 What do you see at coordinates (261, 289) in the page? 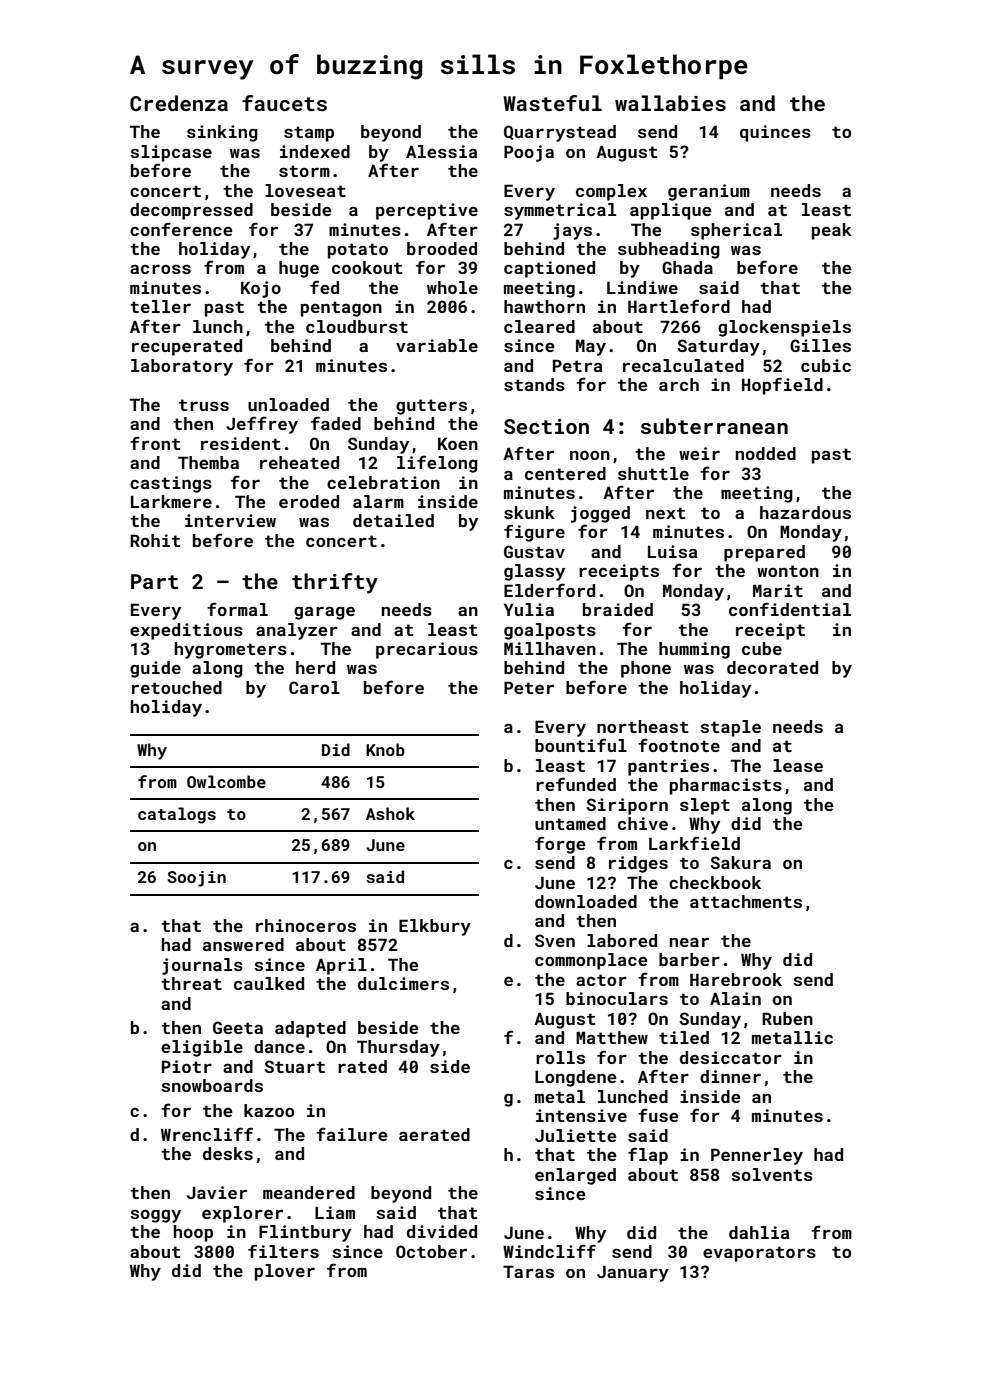
I see `Kojo` at bounding box center [261, 289].
